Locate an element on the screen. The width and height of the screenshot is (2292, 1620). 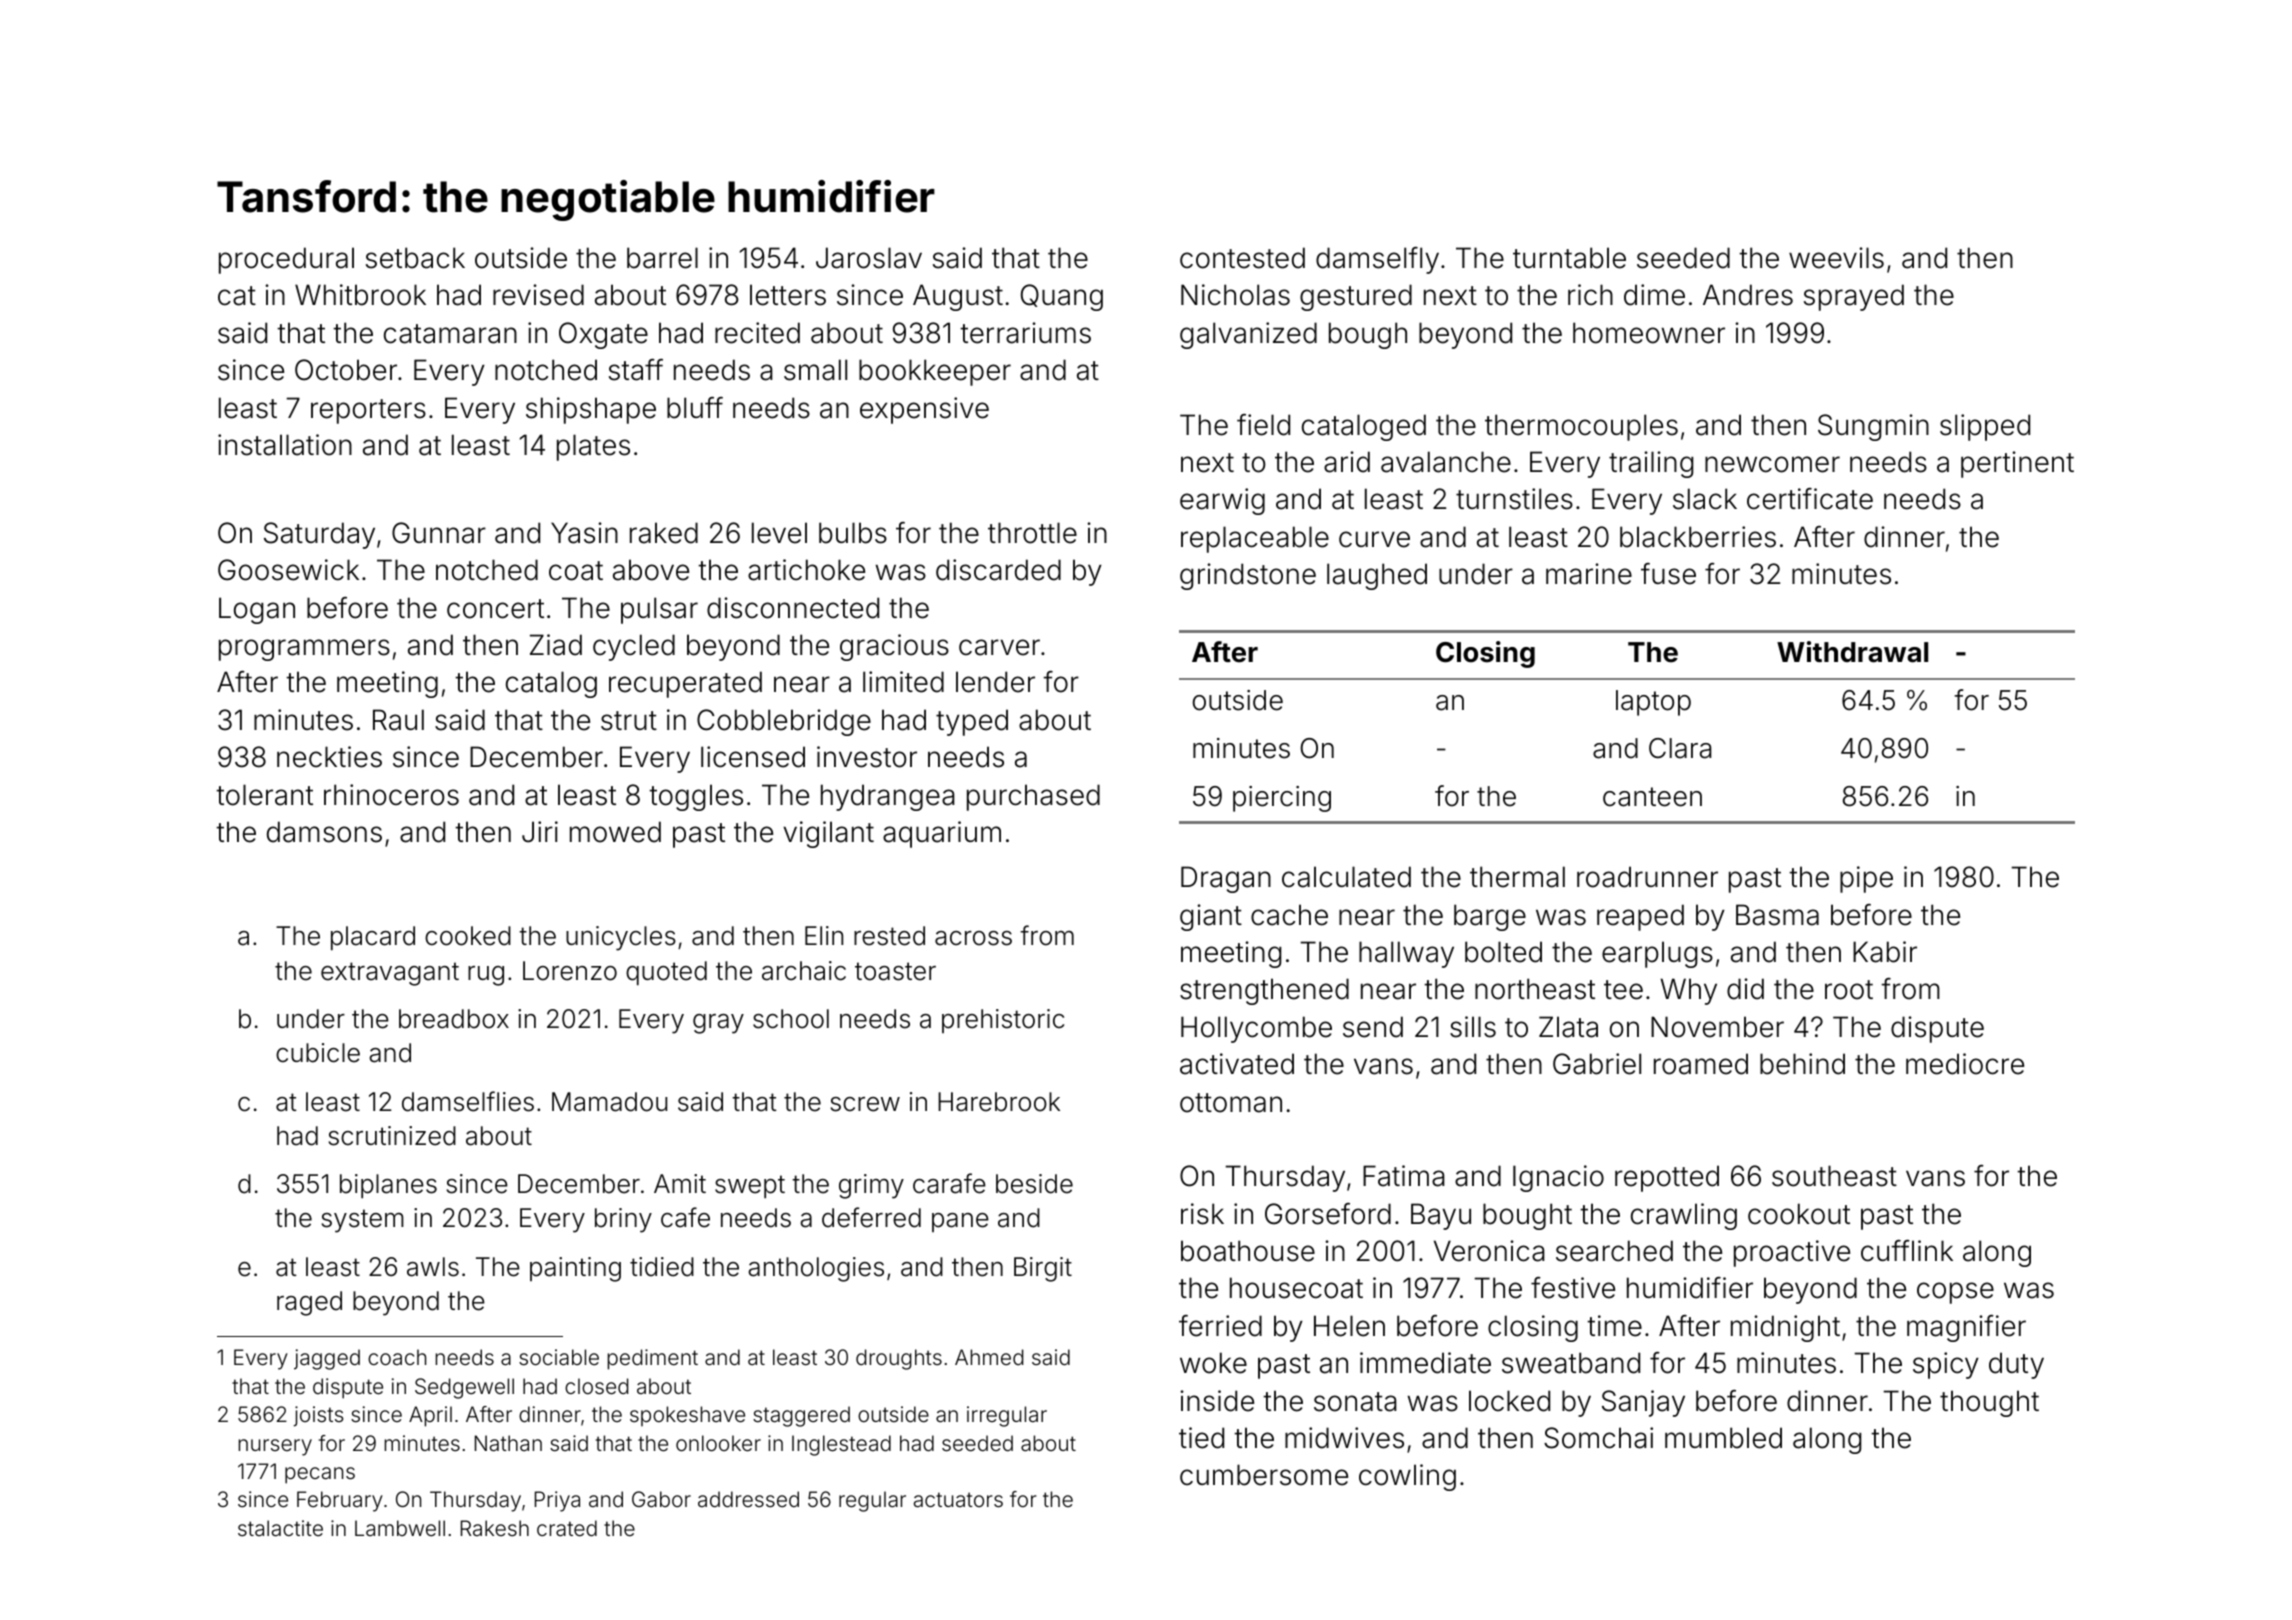
cubicle is located at coordinates (318, 1053).
